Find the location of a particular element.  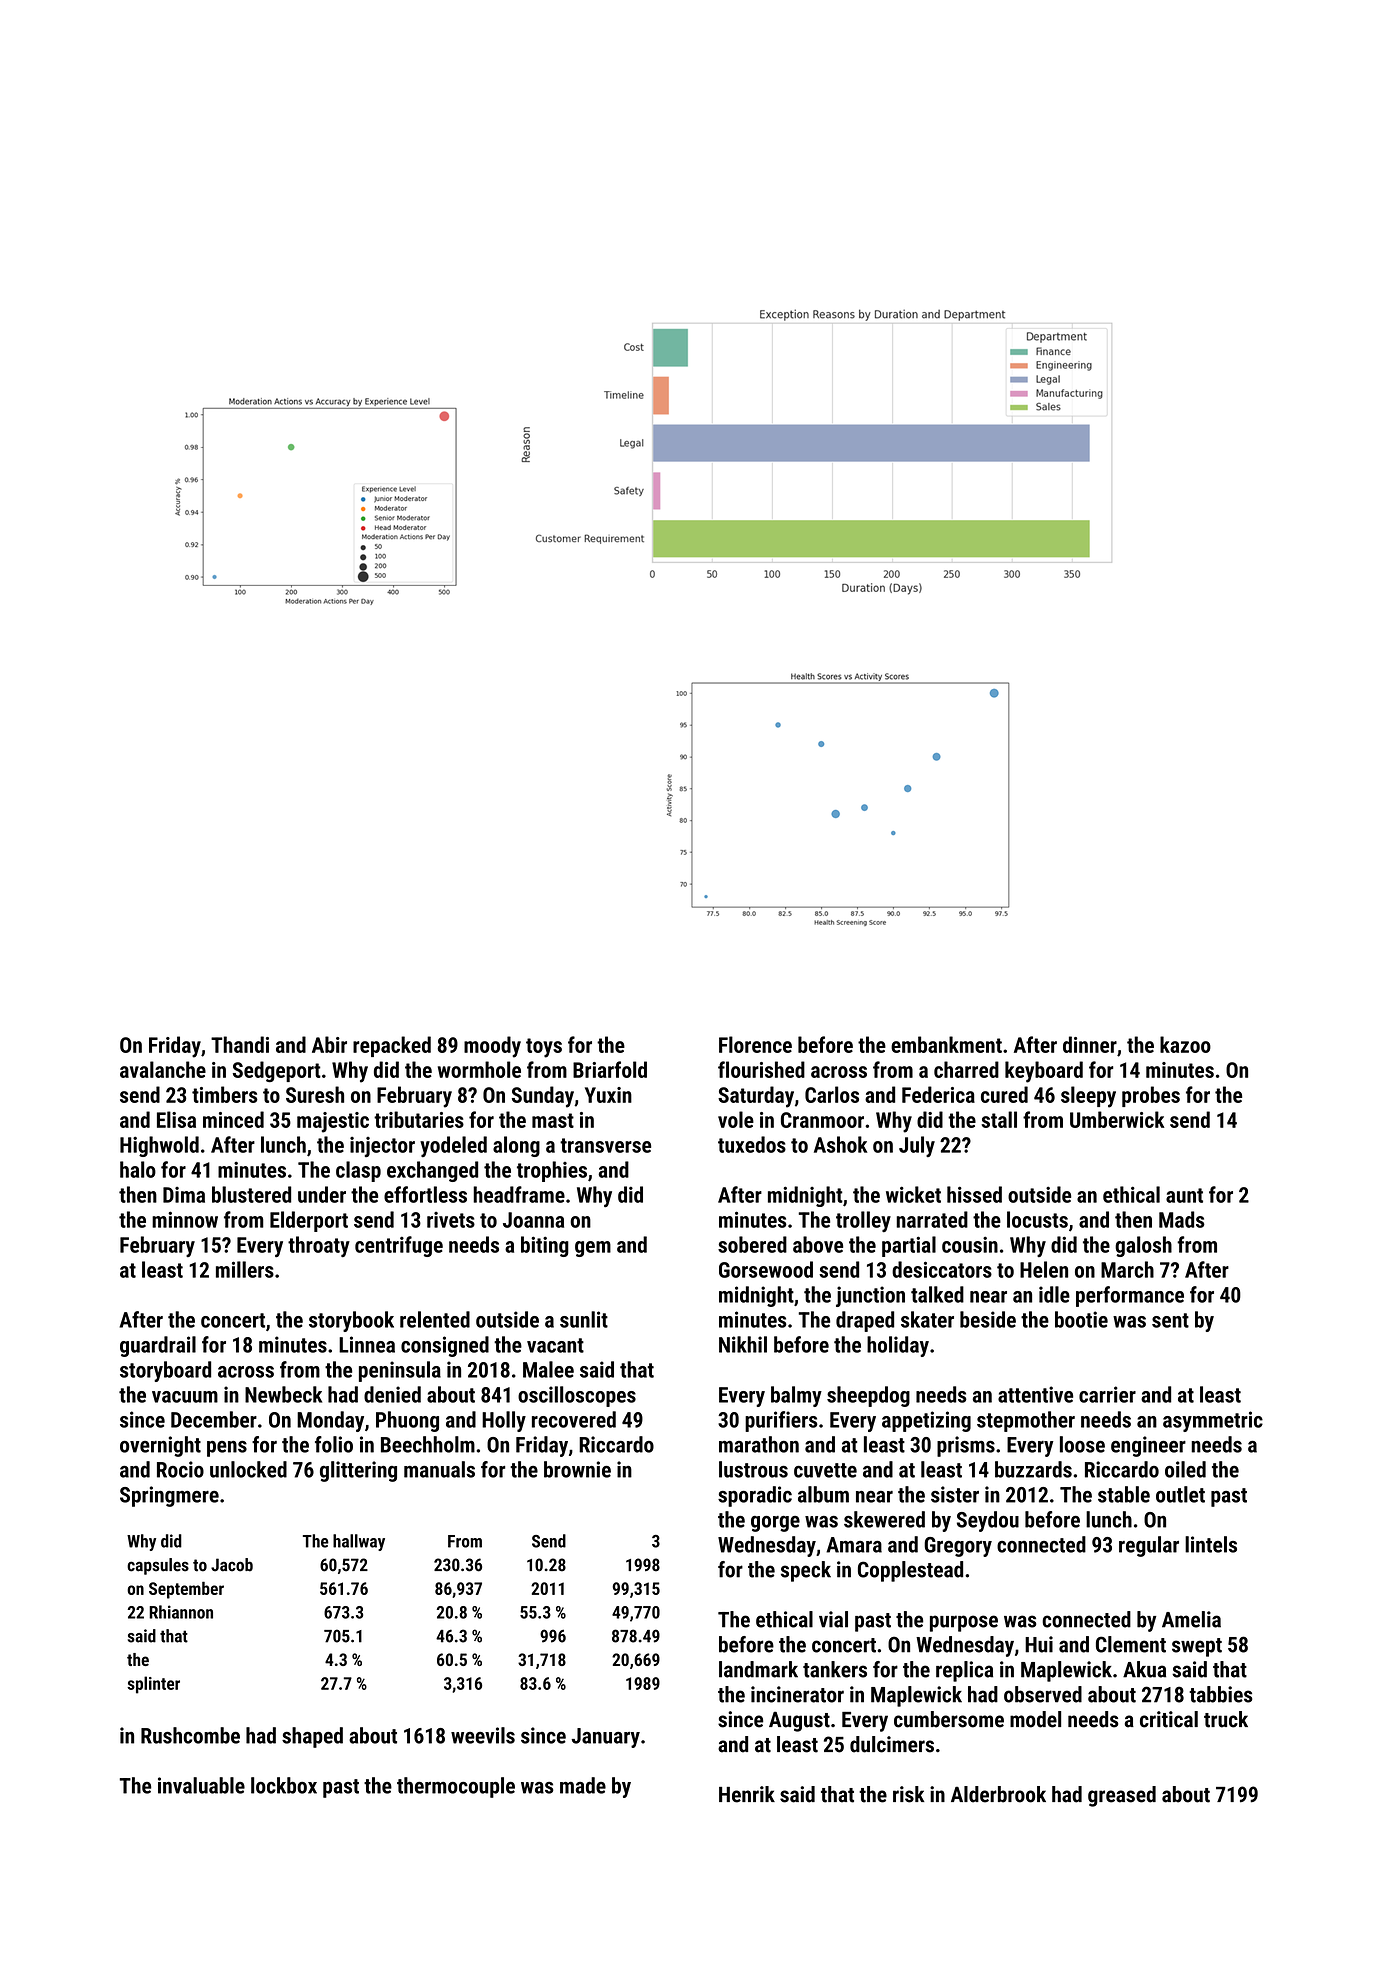

dinner is located at coordinates (1090, 1044).
